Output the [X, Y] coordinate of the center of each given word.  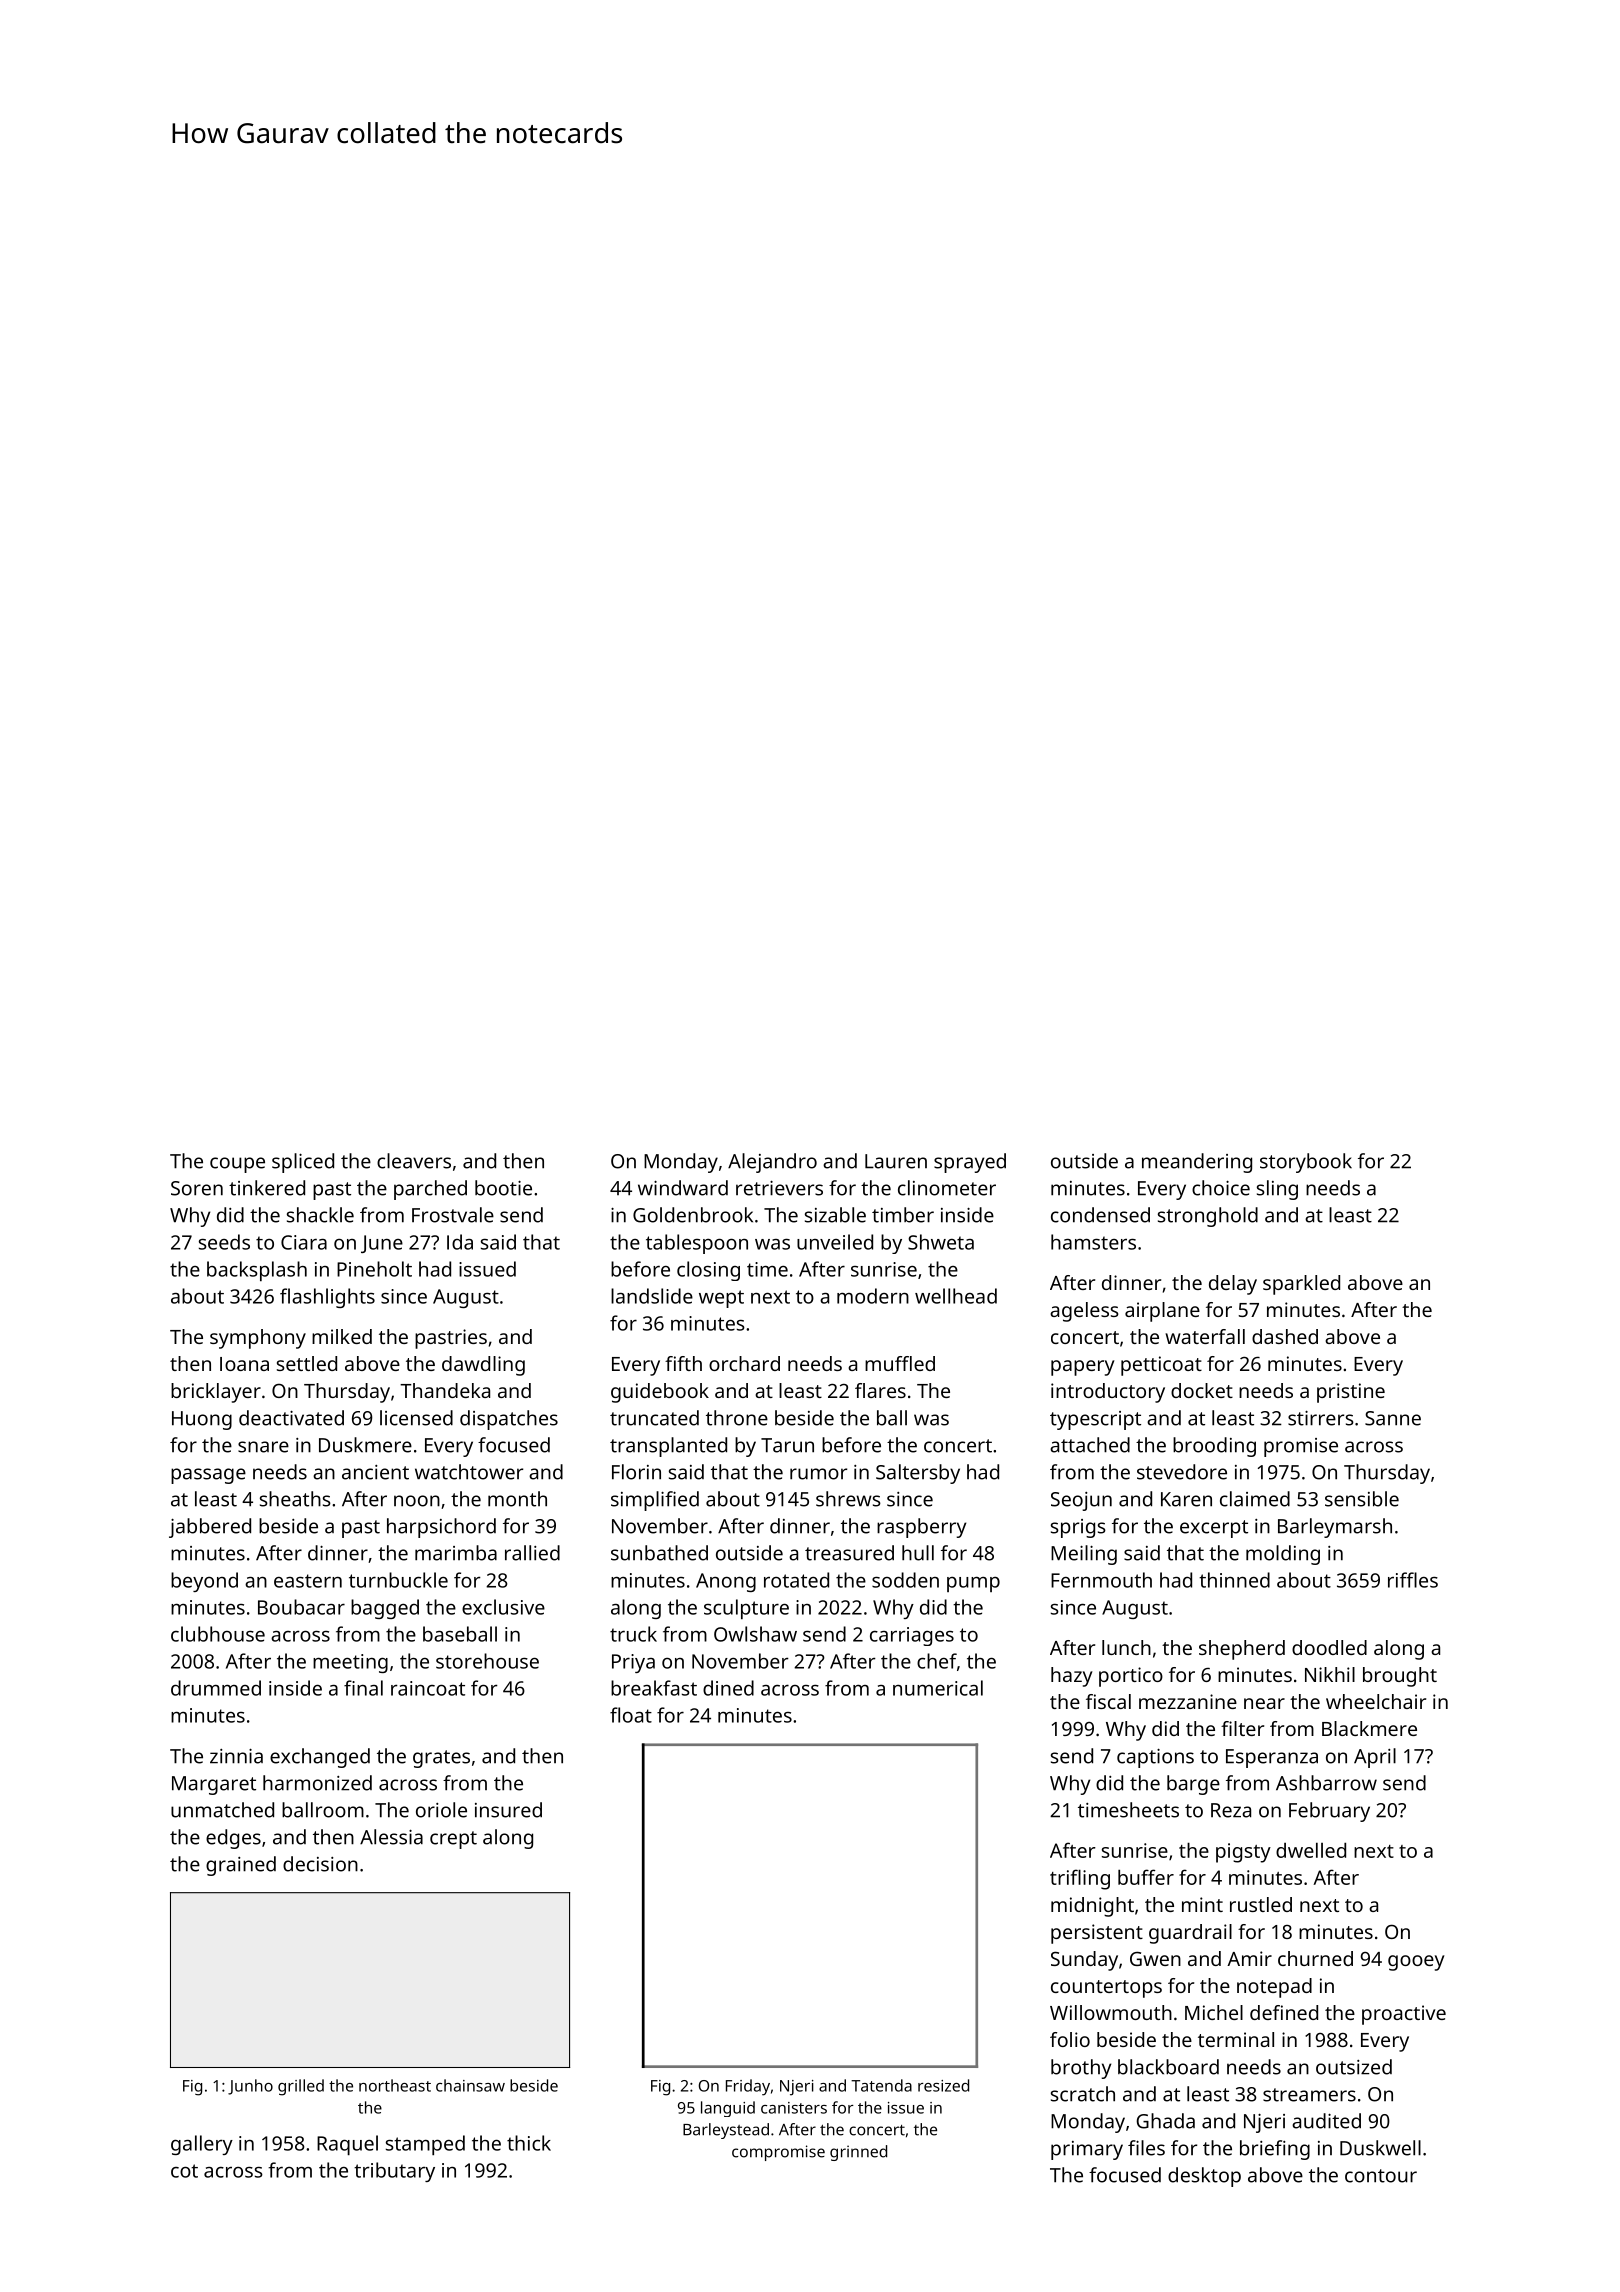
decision [320, 1864]
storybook [1306, 1163]
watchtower [469, 1472]
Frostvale [453, 1215]
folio [1070, 2039]
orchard [744, 1363]
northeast [395, 2085]
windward [683, 1188]
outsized [1354, 2067]
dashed [1285, 1336]
